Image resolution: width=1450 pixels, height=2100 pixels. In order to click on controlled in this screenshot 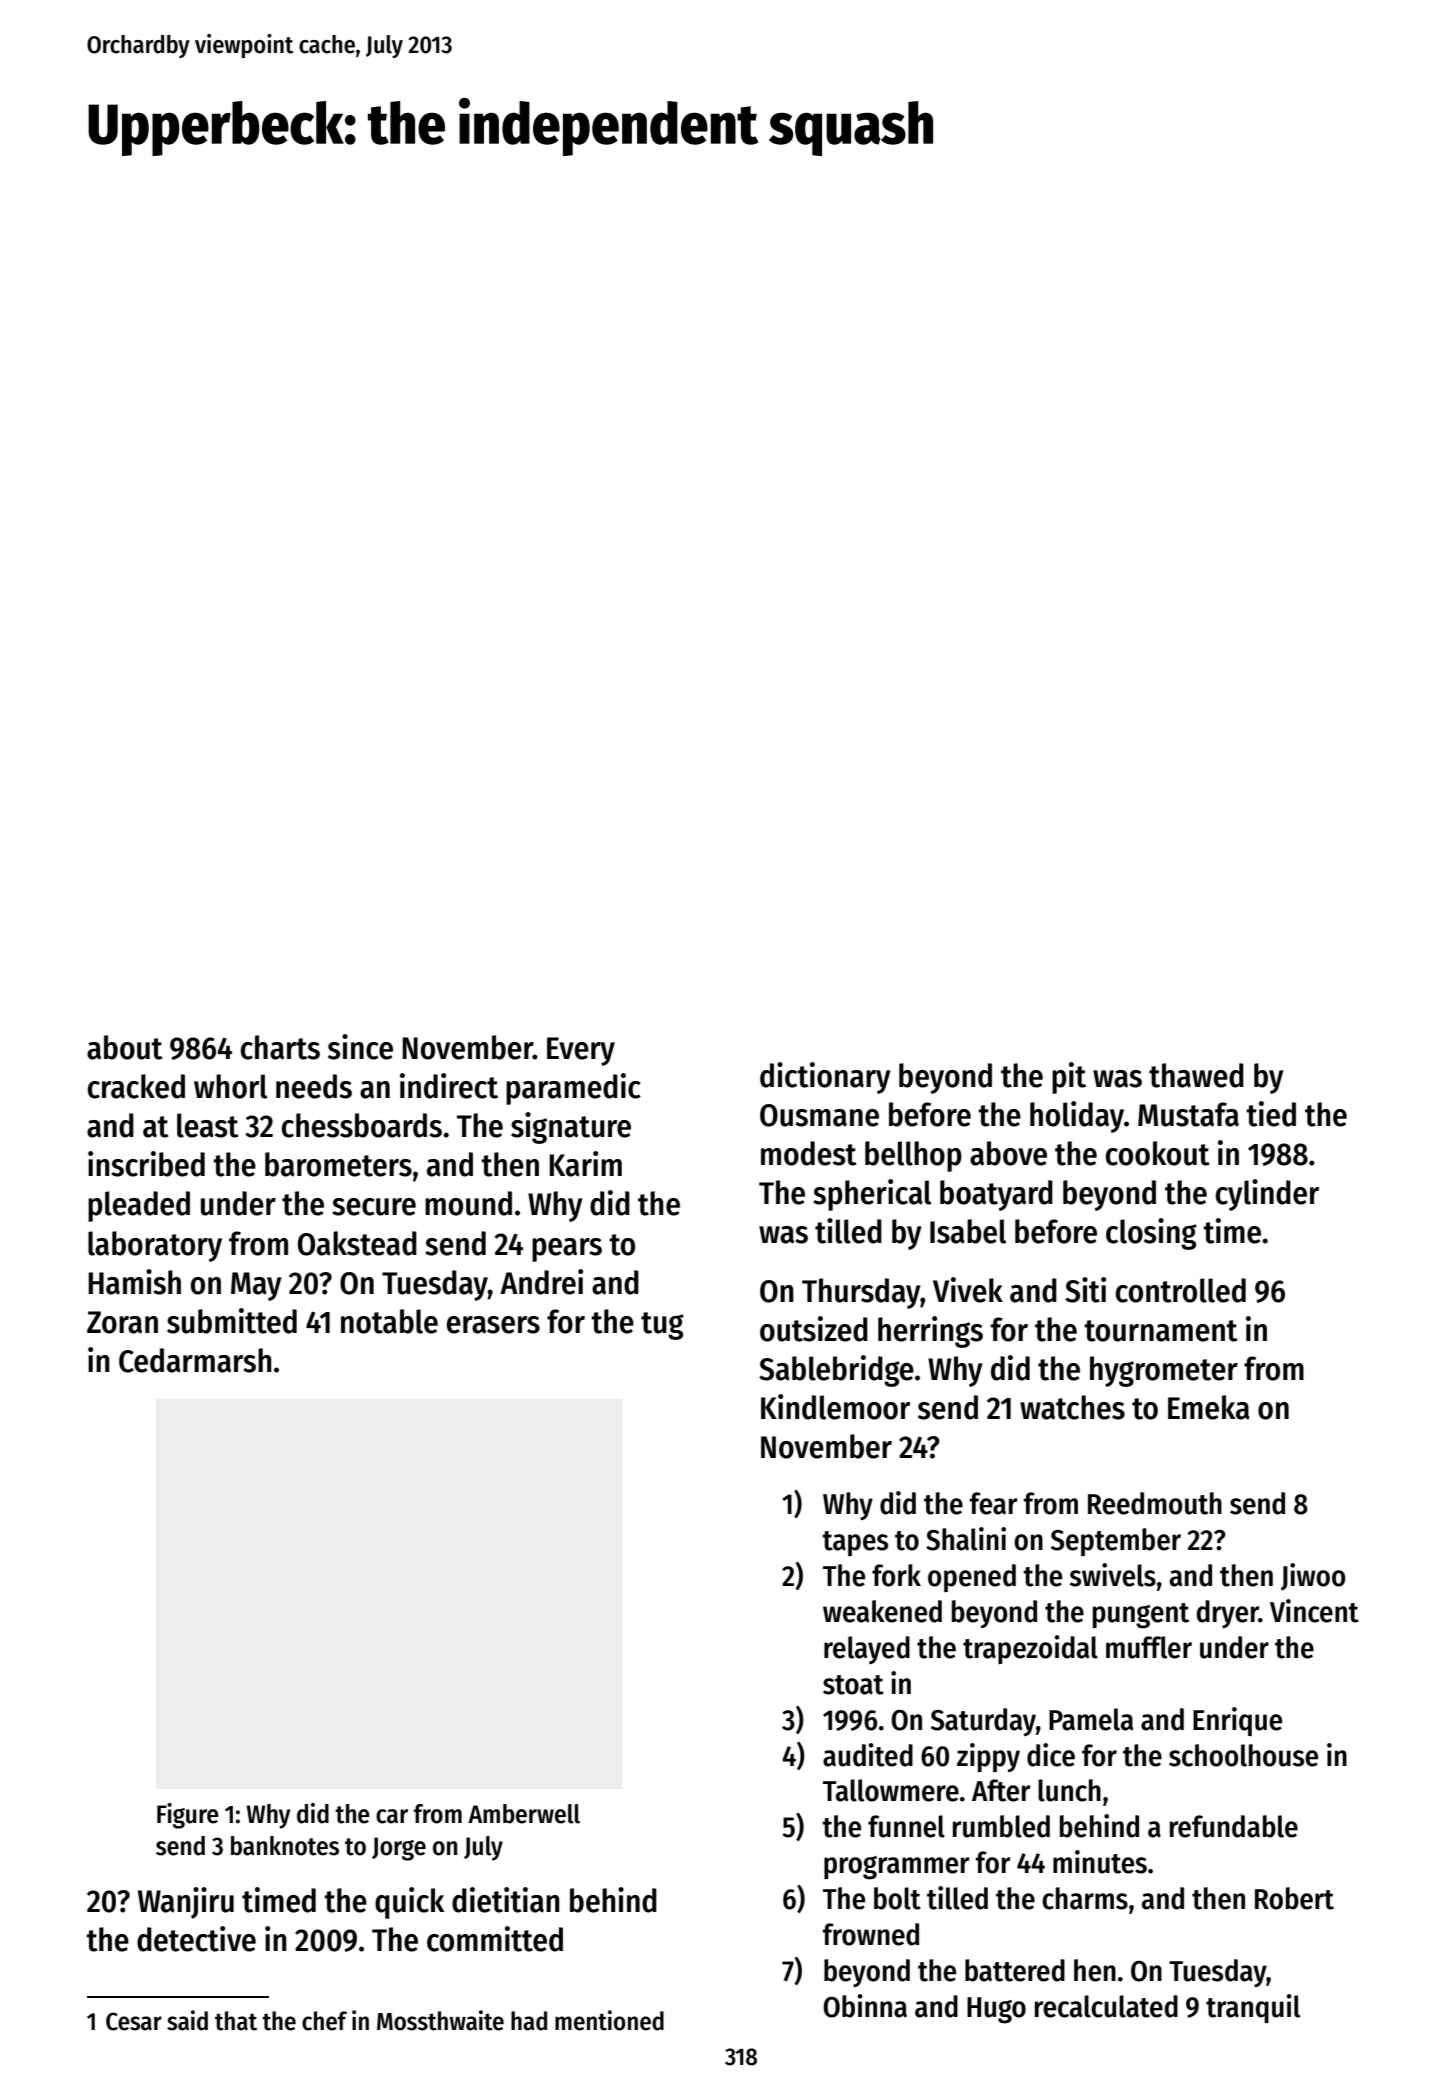, I will do `click(1181, 1290)`.
